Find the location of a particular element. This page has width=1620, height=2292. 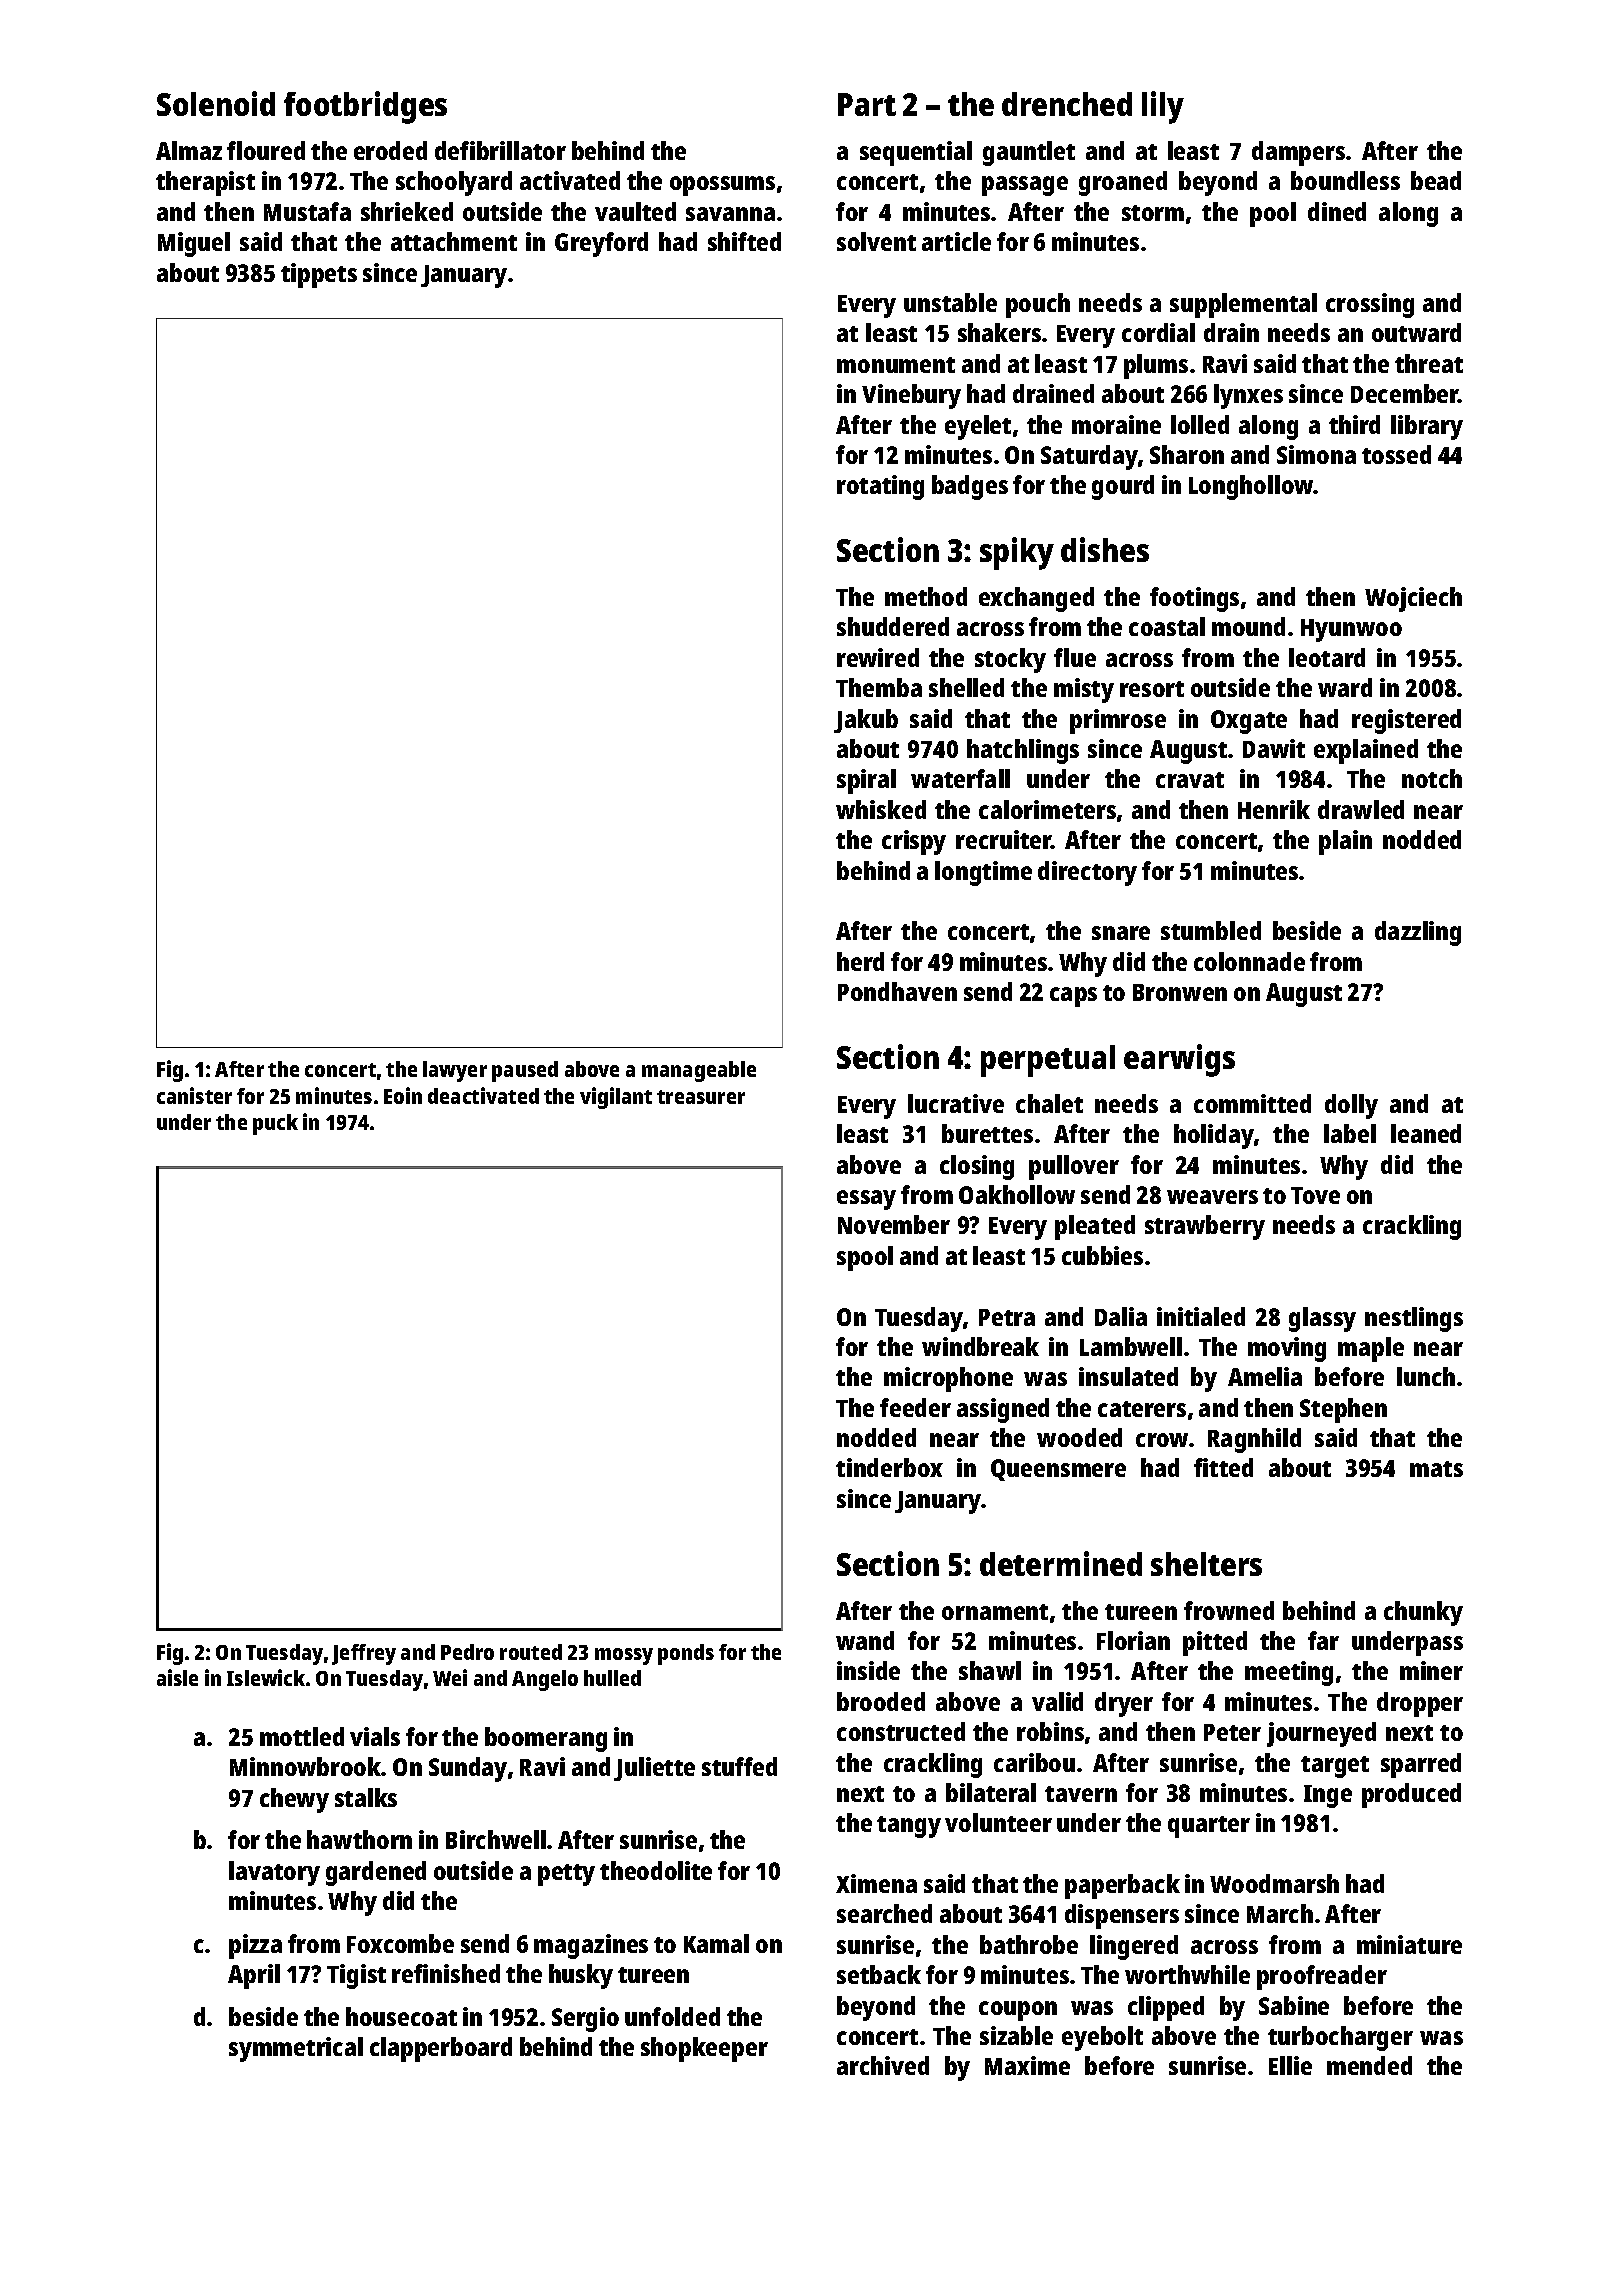

rewired is located at coordinates (878, 657).
